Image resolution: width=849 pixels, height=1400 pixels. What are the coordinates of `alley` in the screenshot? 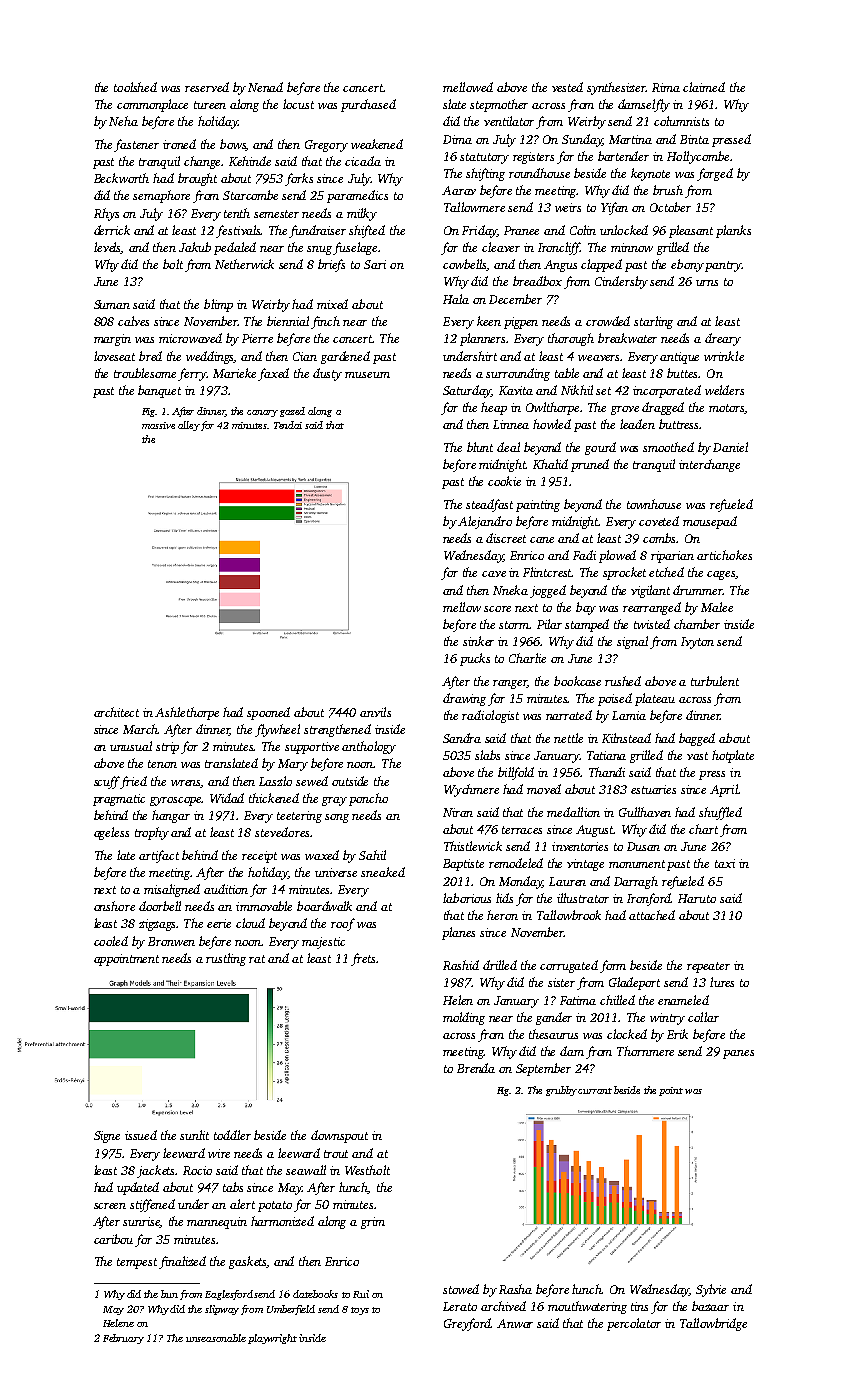 It's located at (189, 426).
